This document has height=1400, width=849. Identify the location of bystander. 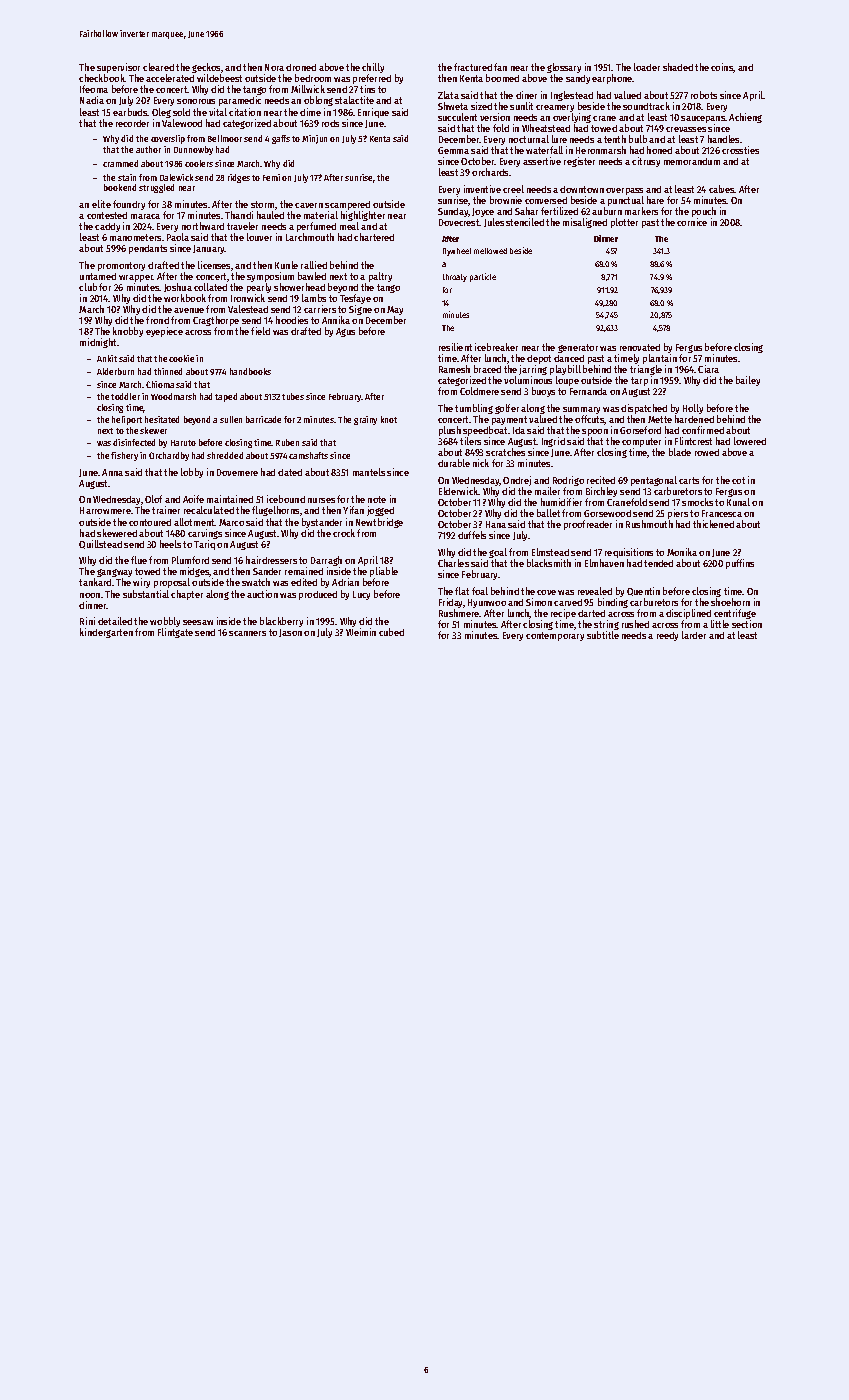
(322, 523).
